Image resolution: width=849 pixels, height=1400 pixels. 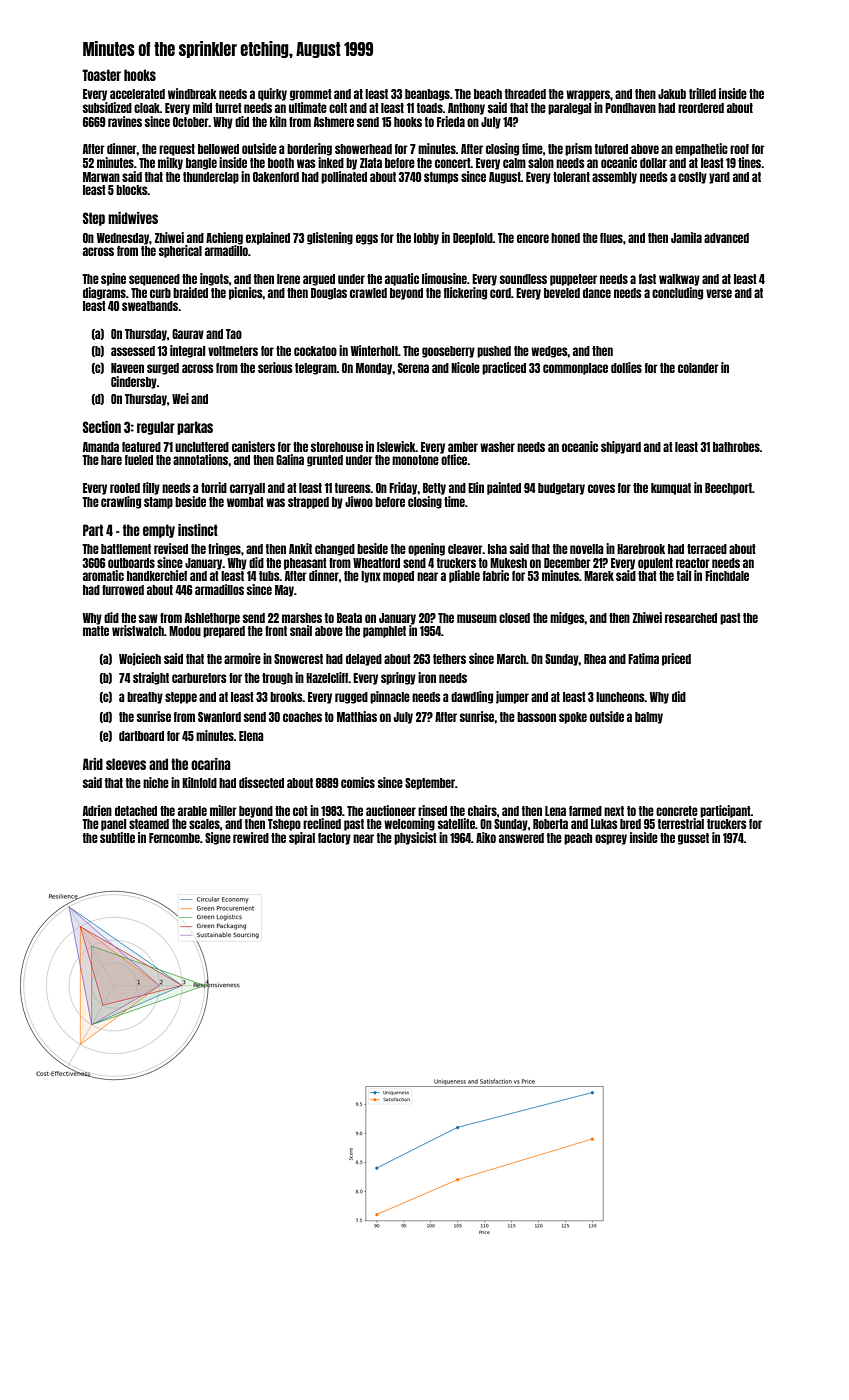 What do you see at coordinates (125, 121) in the image?
I see `ravines` at bounding box center [125, 121].
